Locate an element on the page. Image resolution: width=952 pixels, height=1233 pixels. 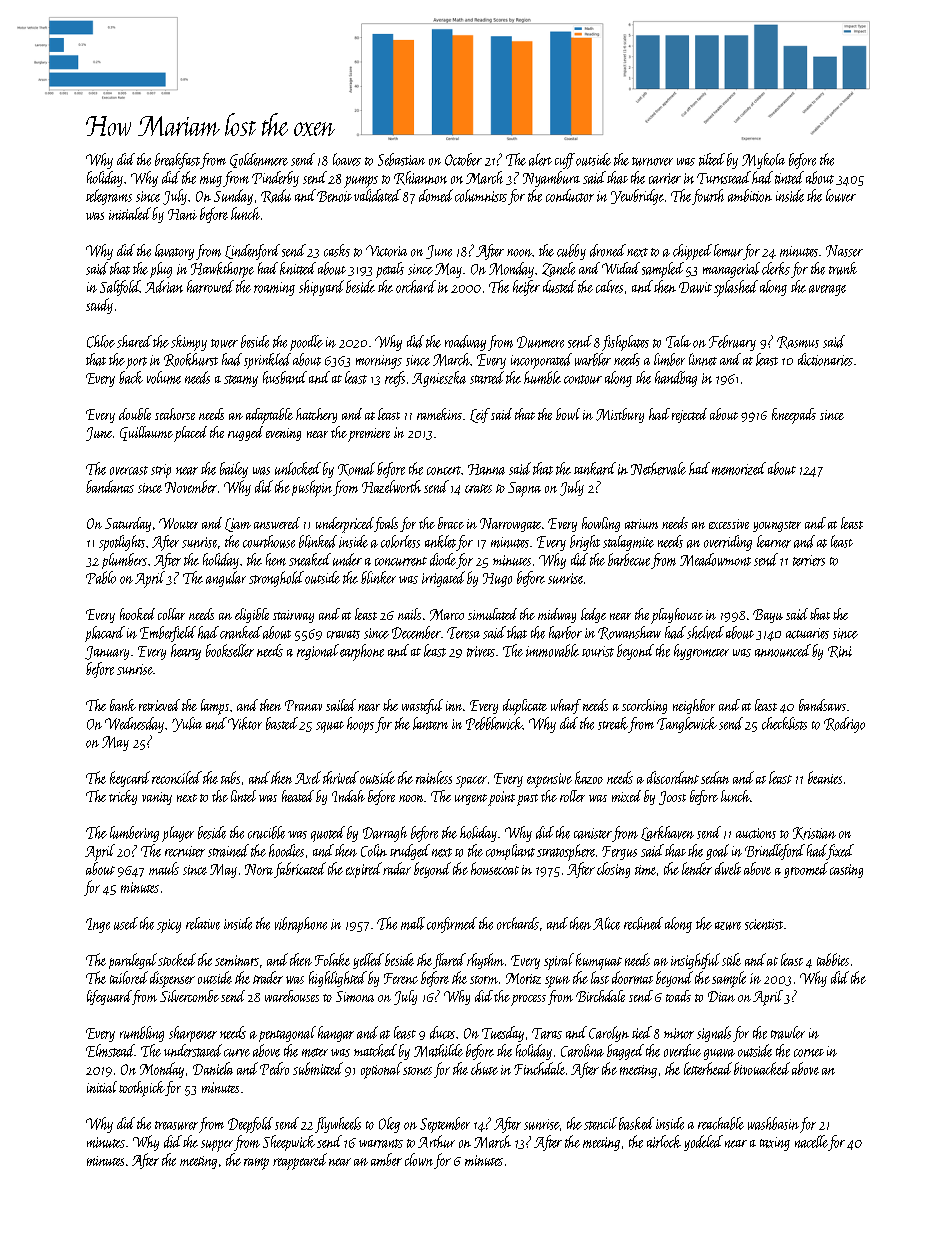
casting is located at coordinates (846, 871).
